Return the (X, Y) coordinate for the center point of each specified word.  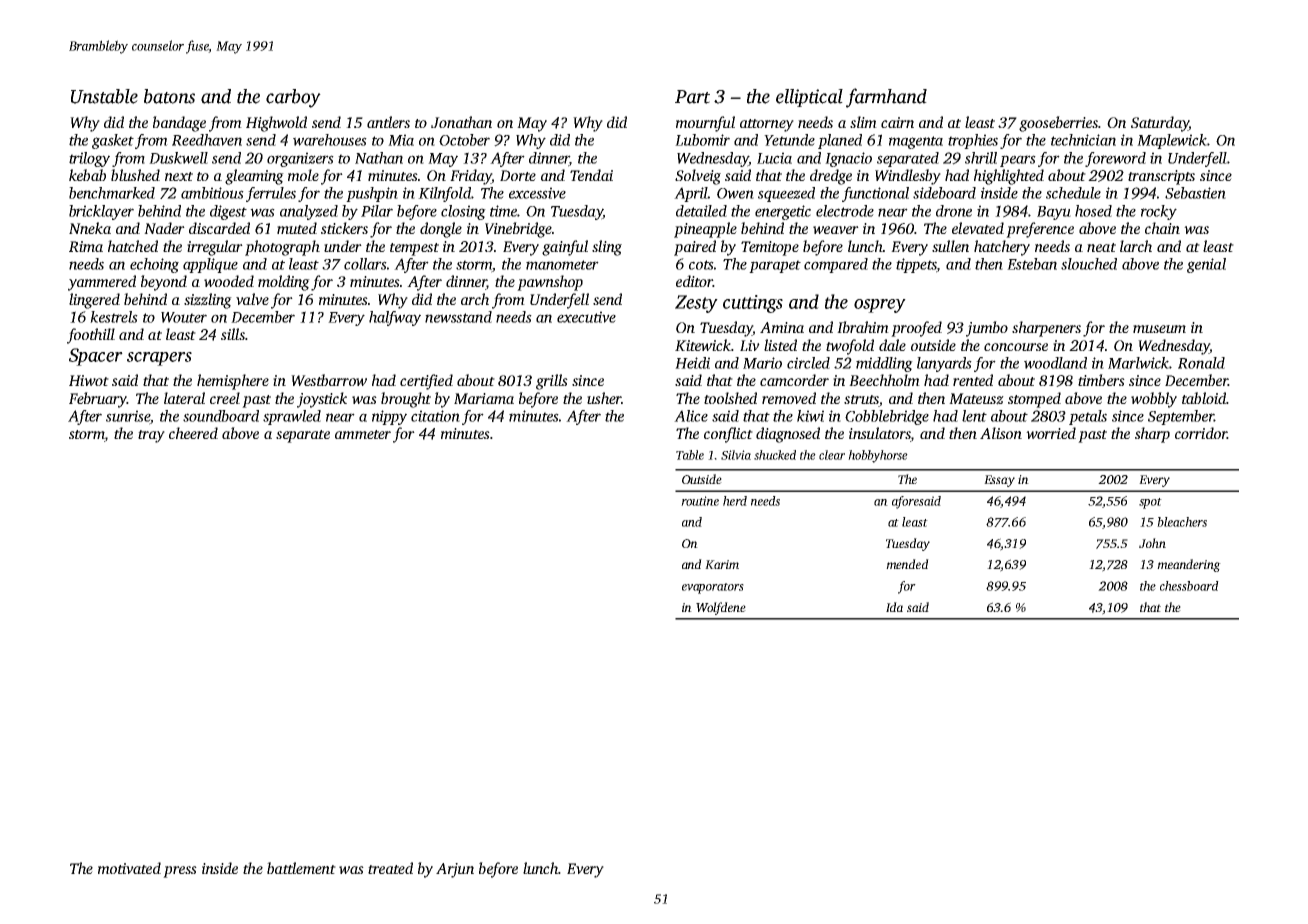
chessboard (1189, 586)
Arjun (455, 870)
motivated (129, 868)
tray (151, 436)
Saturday (1160, 124)
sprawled (292, 417)
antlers (388, 122)
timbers (1101, 380)
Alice (691, 416)
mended (907, 564)
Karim (722, 564)
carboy (293, 98)
